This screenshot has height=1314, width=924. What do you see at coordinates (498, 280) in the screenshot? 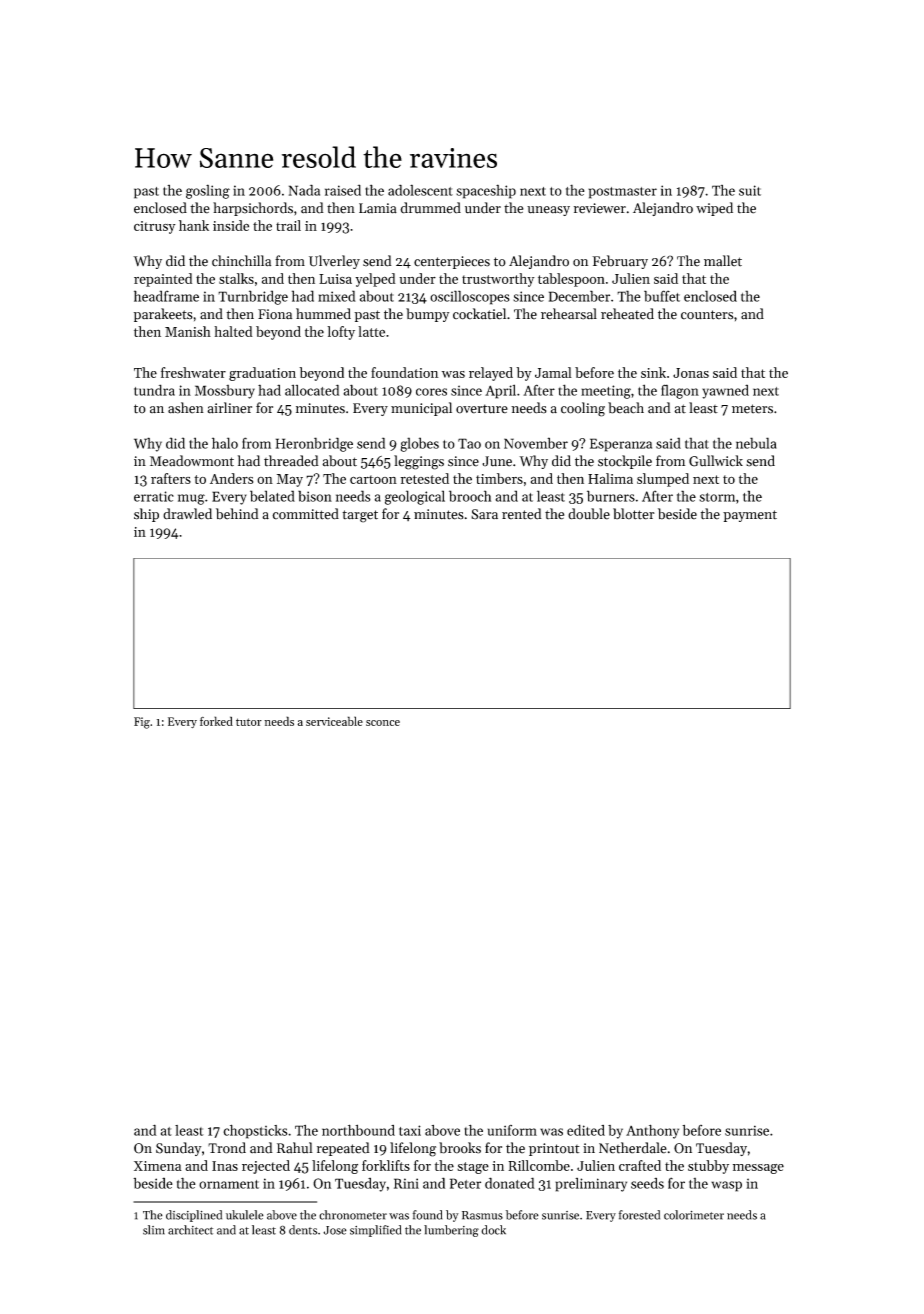
I see `trustworthy` at bounding box center [498, 280].
